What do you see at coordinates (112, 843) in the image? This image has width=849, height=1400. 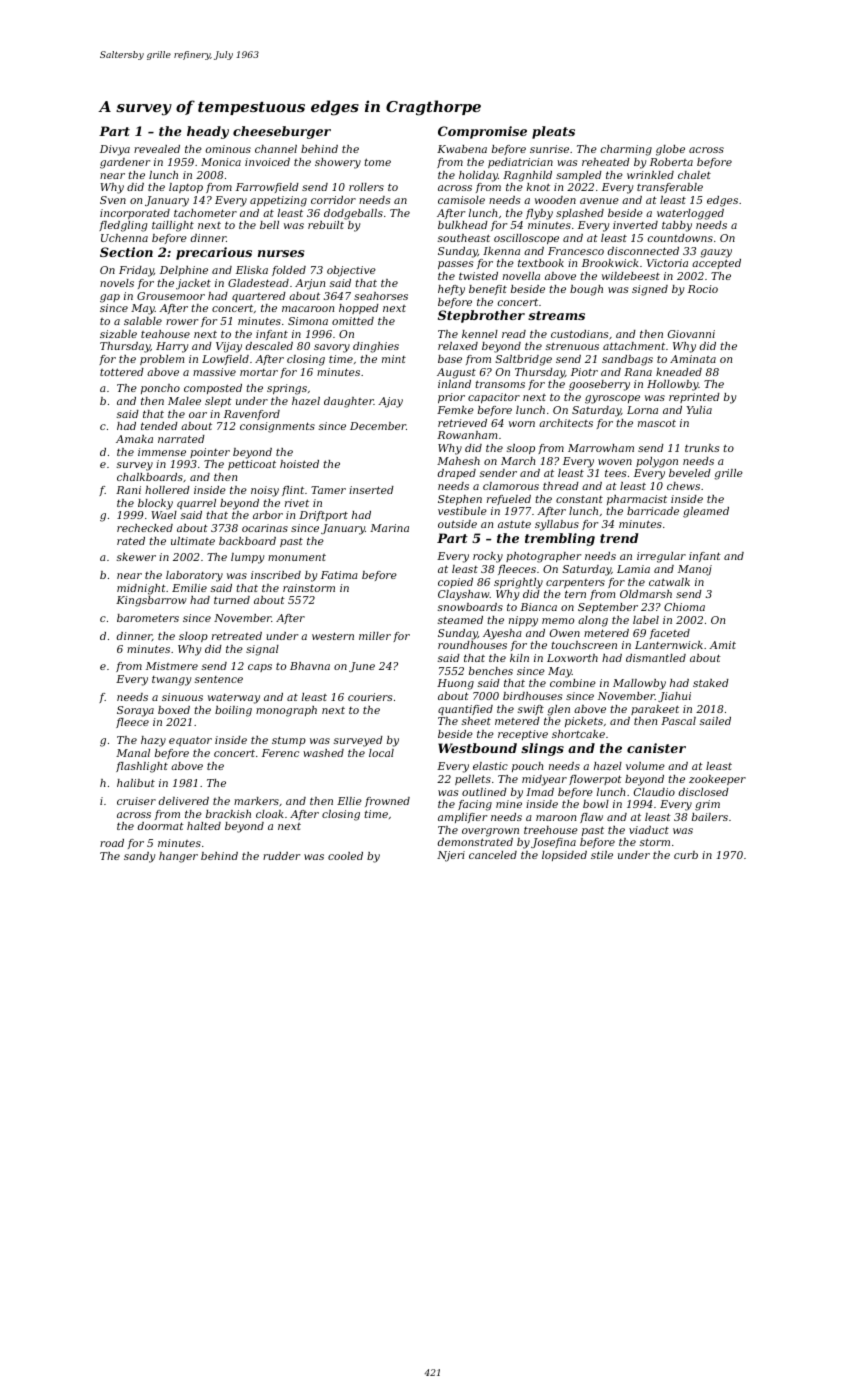 I see `road` at bounding box center [112, 843].
